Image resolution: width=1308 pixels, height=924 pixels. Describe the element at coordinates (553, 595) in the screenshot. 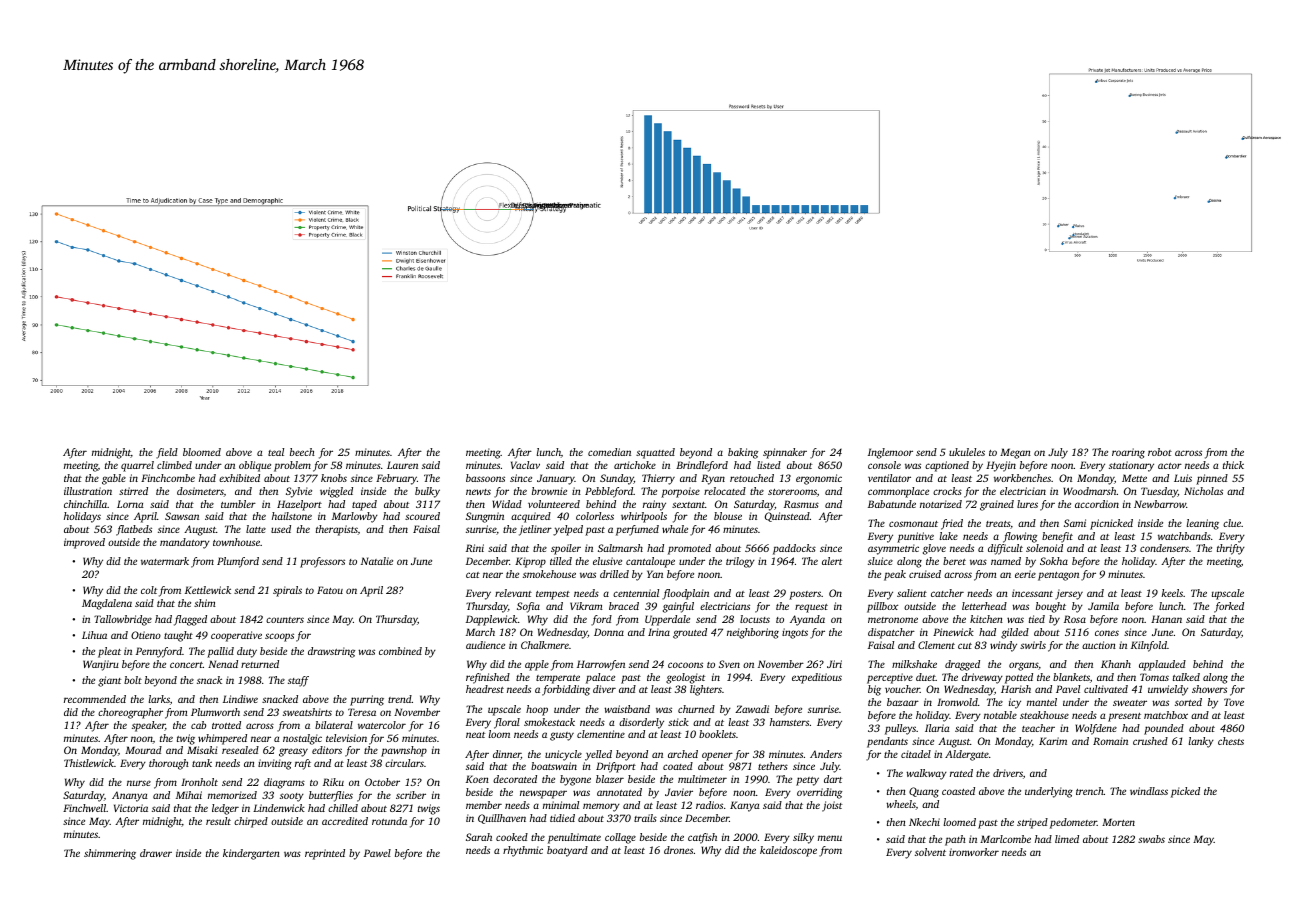

I see `tempest` at that location.
